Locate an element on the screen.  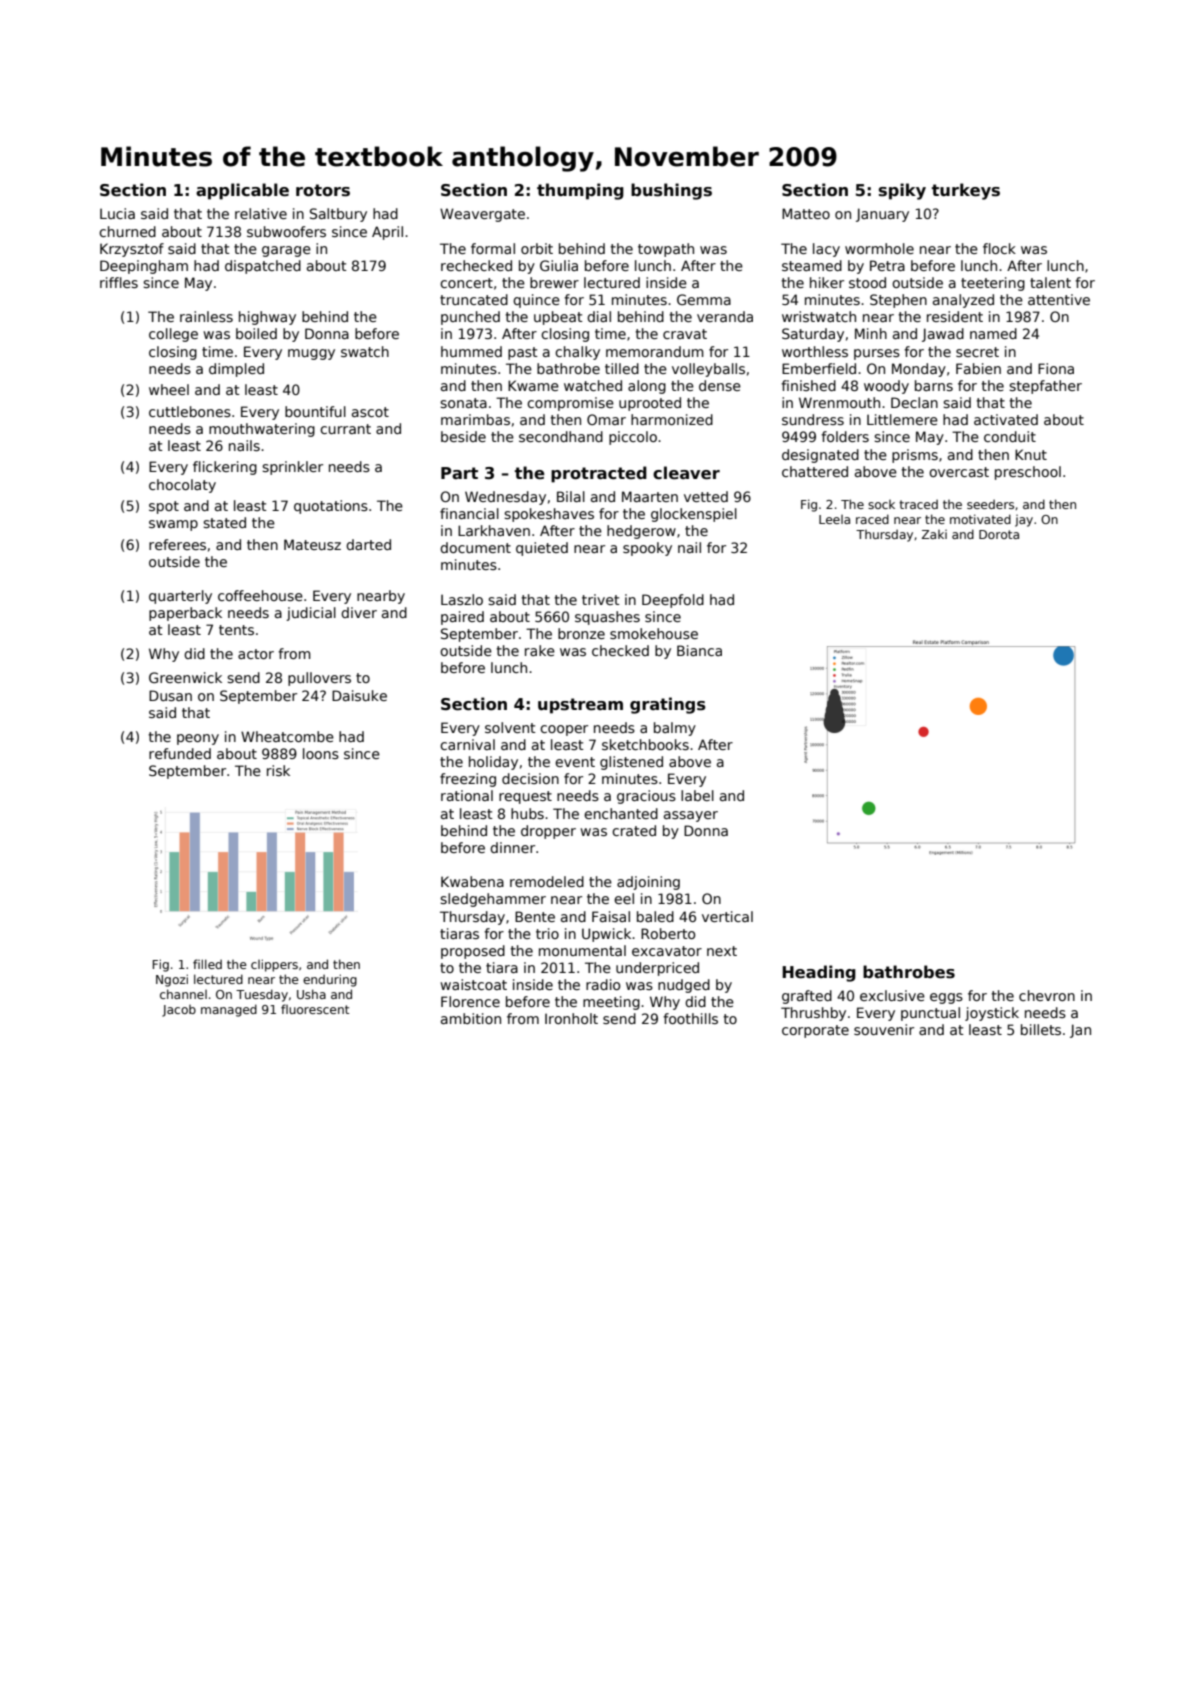
Jacob is located at coordinates (179, 1011).
